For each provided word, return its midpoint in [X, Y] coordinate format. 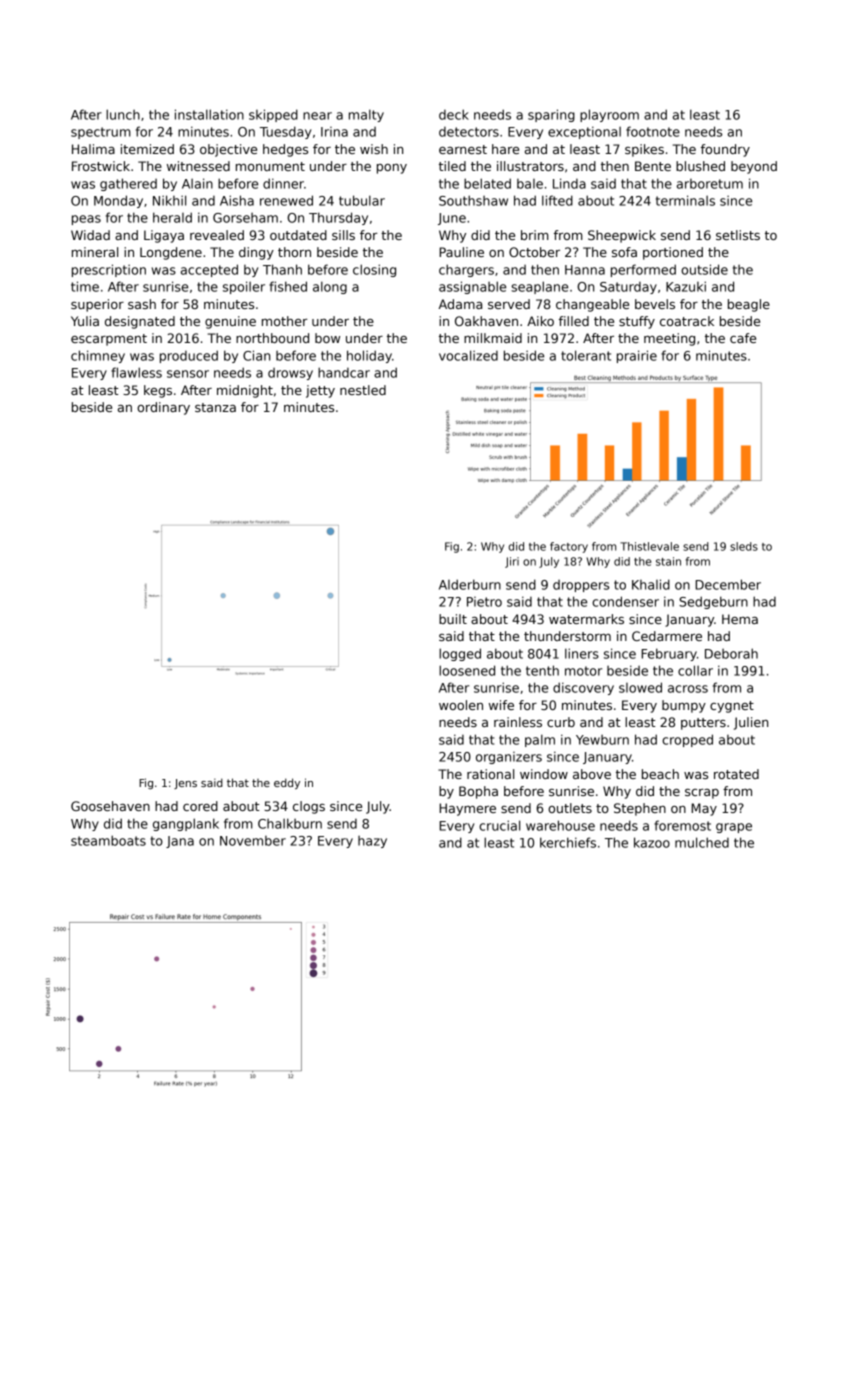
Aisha [237, 200]
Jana [180, 842]
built [453, 619]
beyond [754, 167]
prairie [637, 356]
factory [569, 547]
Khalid [651, 584]
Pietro [484, 602]
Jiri [512, 562]
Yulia [85, 321]
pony [392, 169]
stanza [215, 407]
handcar [344, 372]
